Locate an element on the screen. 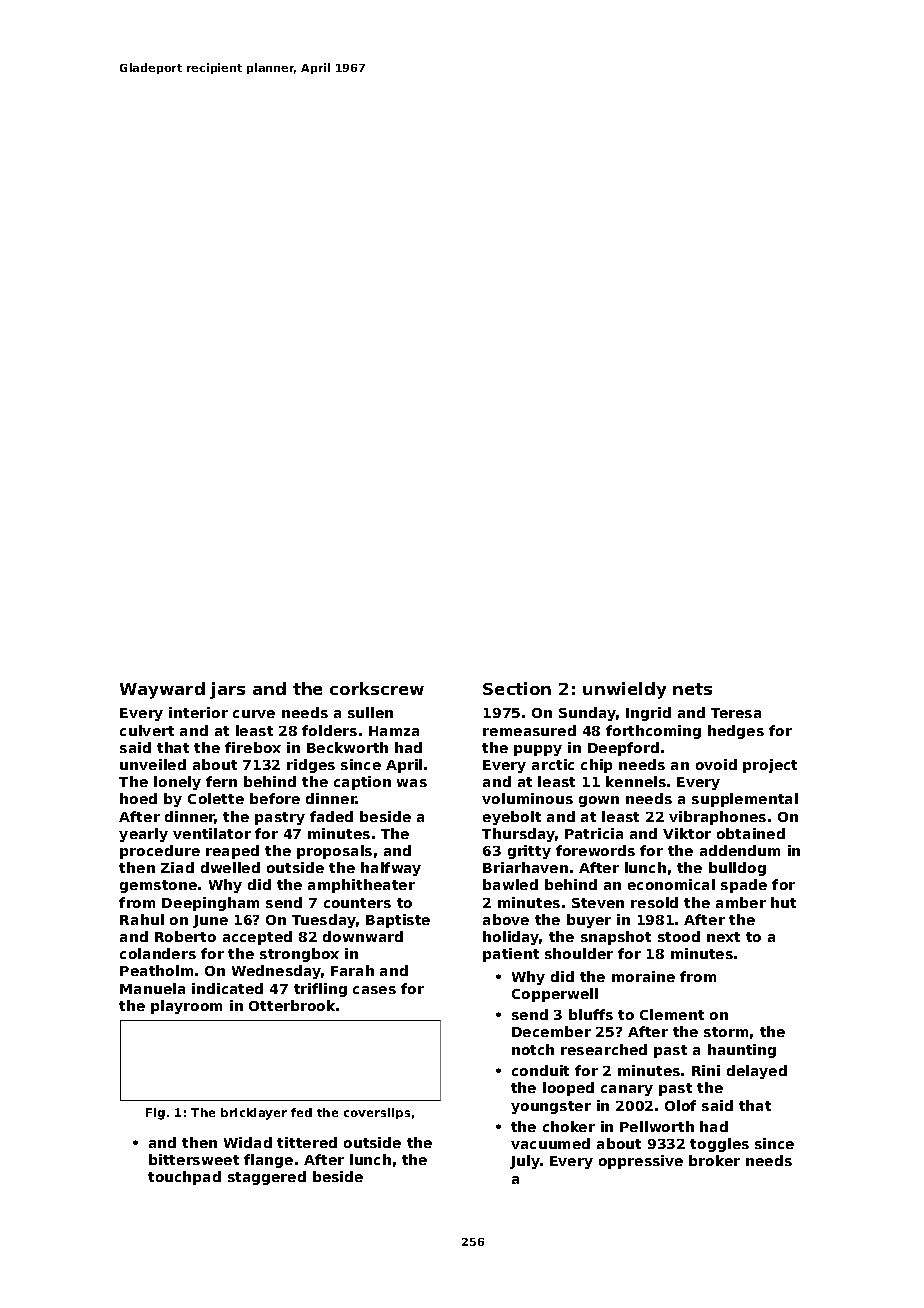  bricklayer is located at coordinates (254, 1114).
